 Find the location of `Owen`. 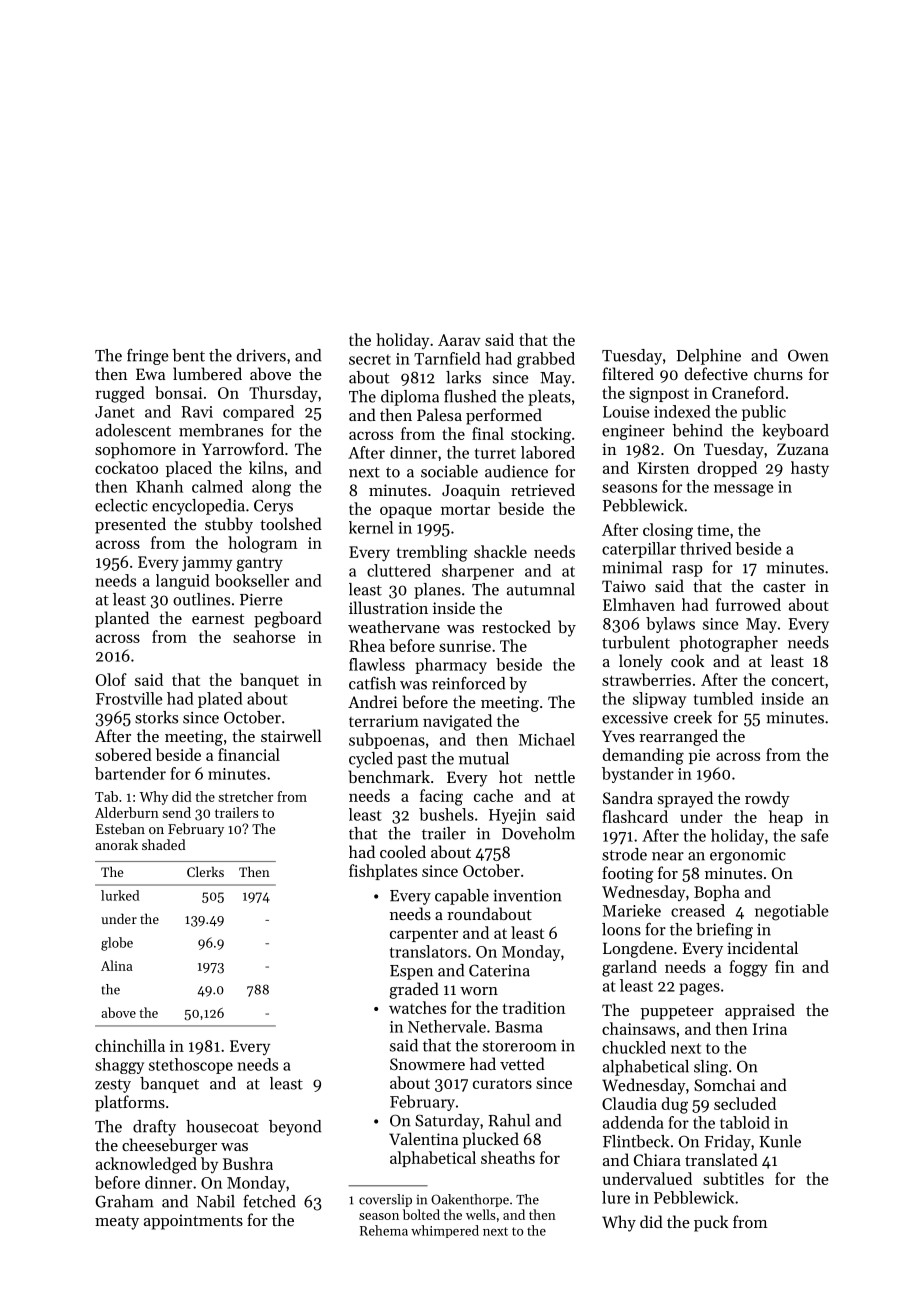

Owen is located at coordinates (808, 355).
